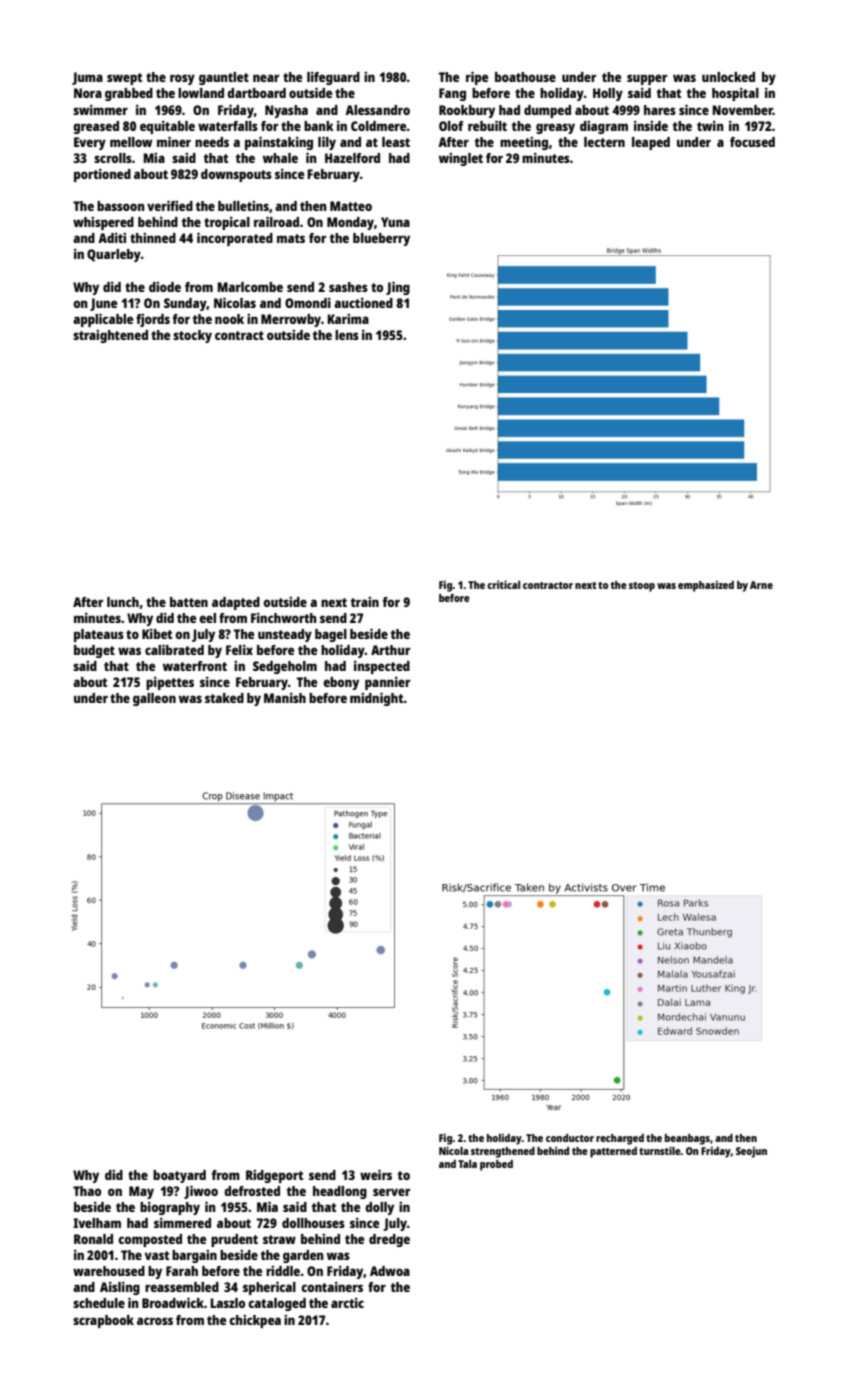  I want to click on stoop, so click(642, 587).
